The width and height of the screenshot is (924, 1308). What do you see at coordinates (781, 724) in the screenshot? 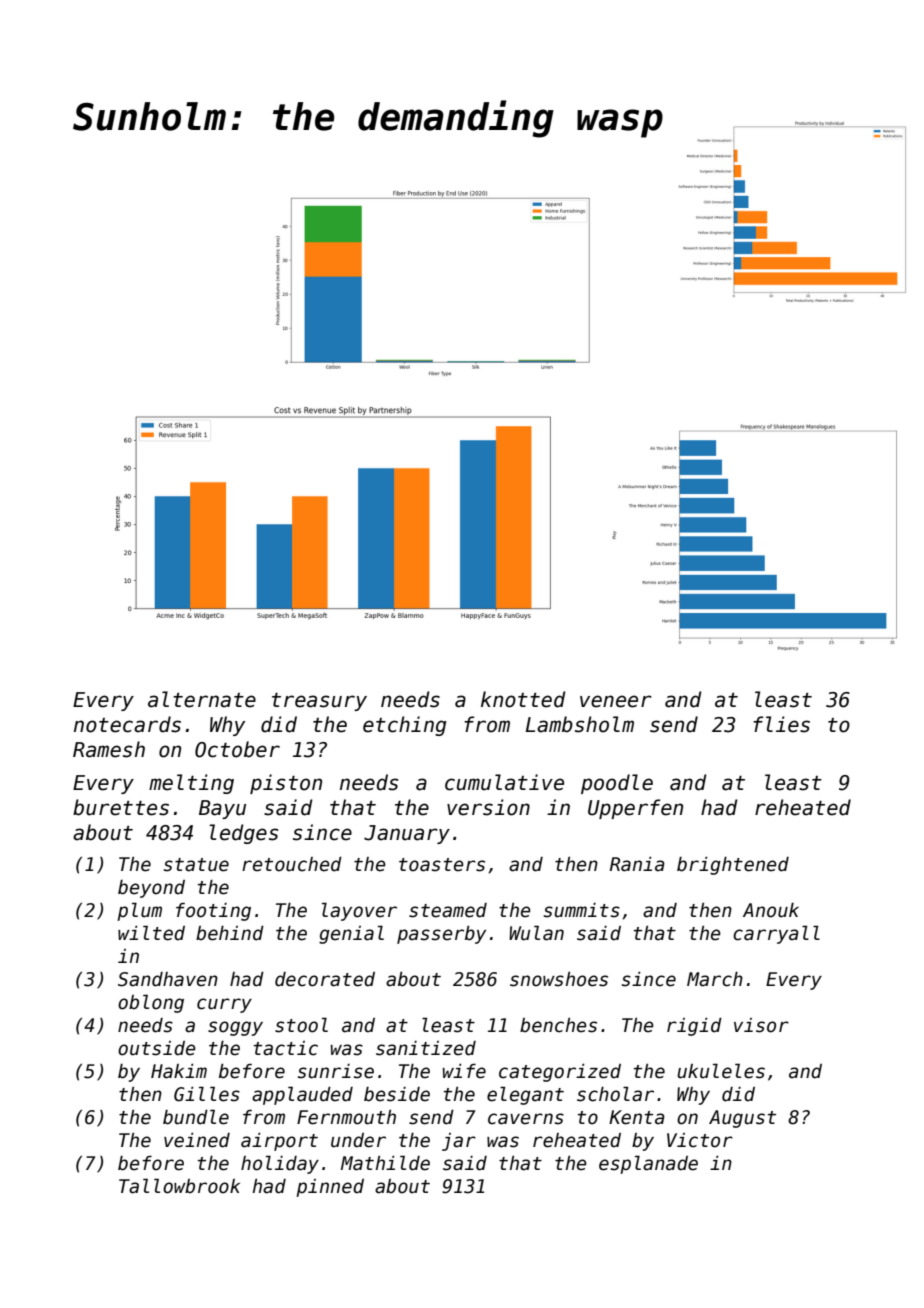
I see `flies` at bounding box center [781, 724].
